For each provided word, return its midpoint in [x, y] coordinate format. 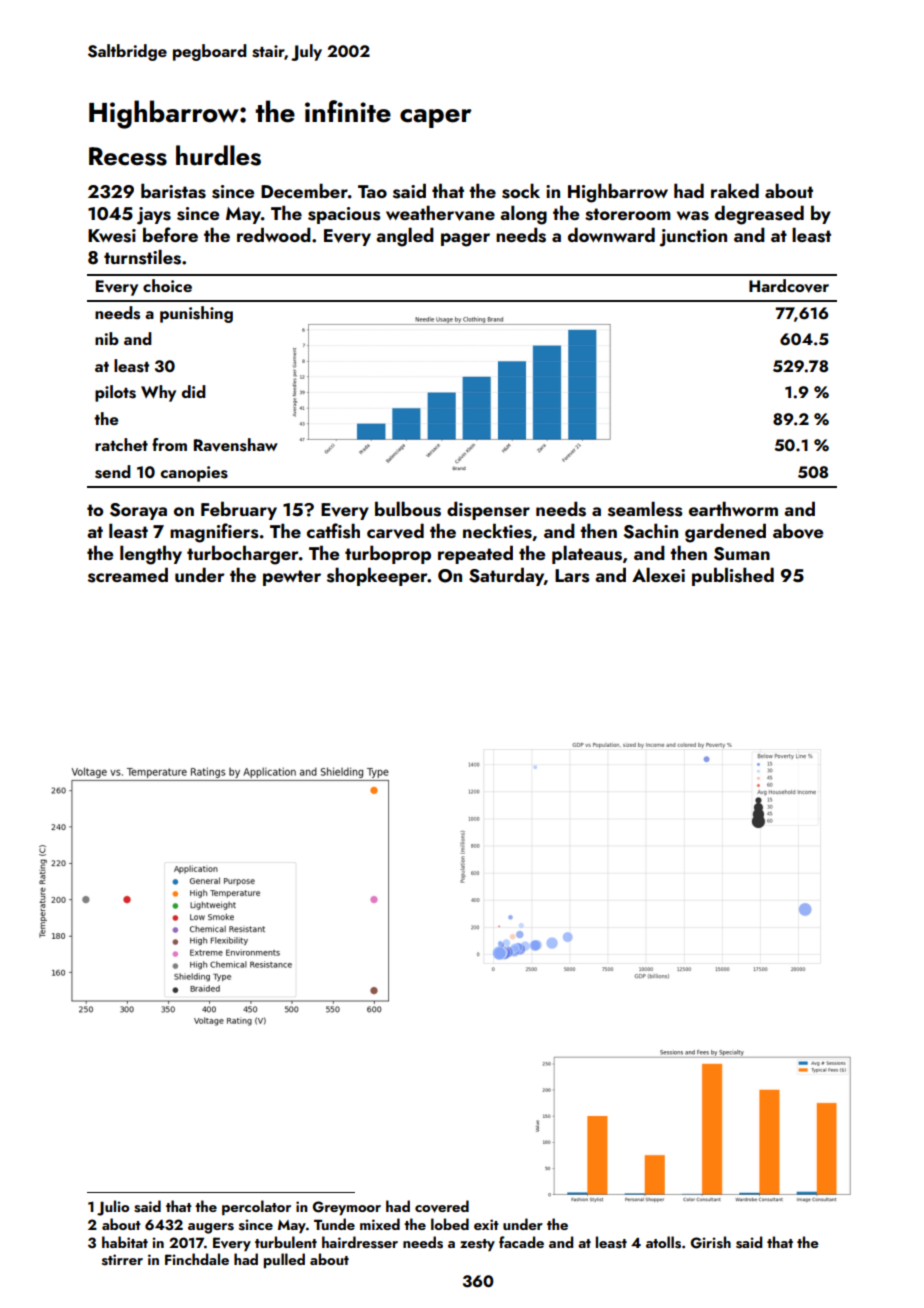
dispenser [488, 510]
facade [521, 1242]
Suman [742, 554]
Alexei [658, 574]
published [733, 576]
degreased [759, 215]
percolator [256, 1207]
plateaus [587, 554]
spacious [344, 215]
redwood [274, 234]
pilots [115, 393]
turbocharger [243, 555]
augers [211, 1228]
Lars [572, 576]
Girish [711, 1242]
